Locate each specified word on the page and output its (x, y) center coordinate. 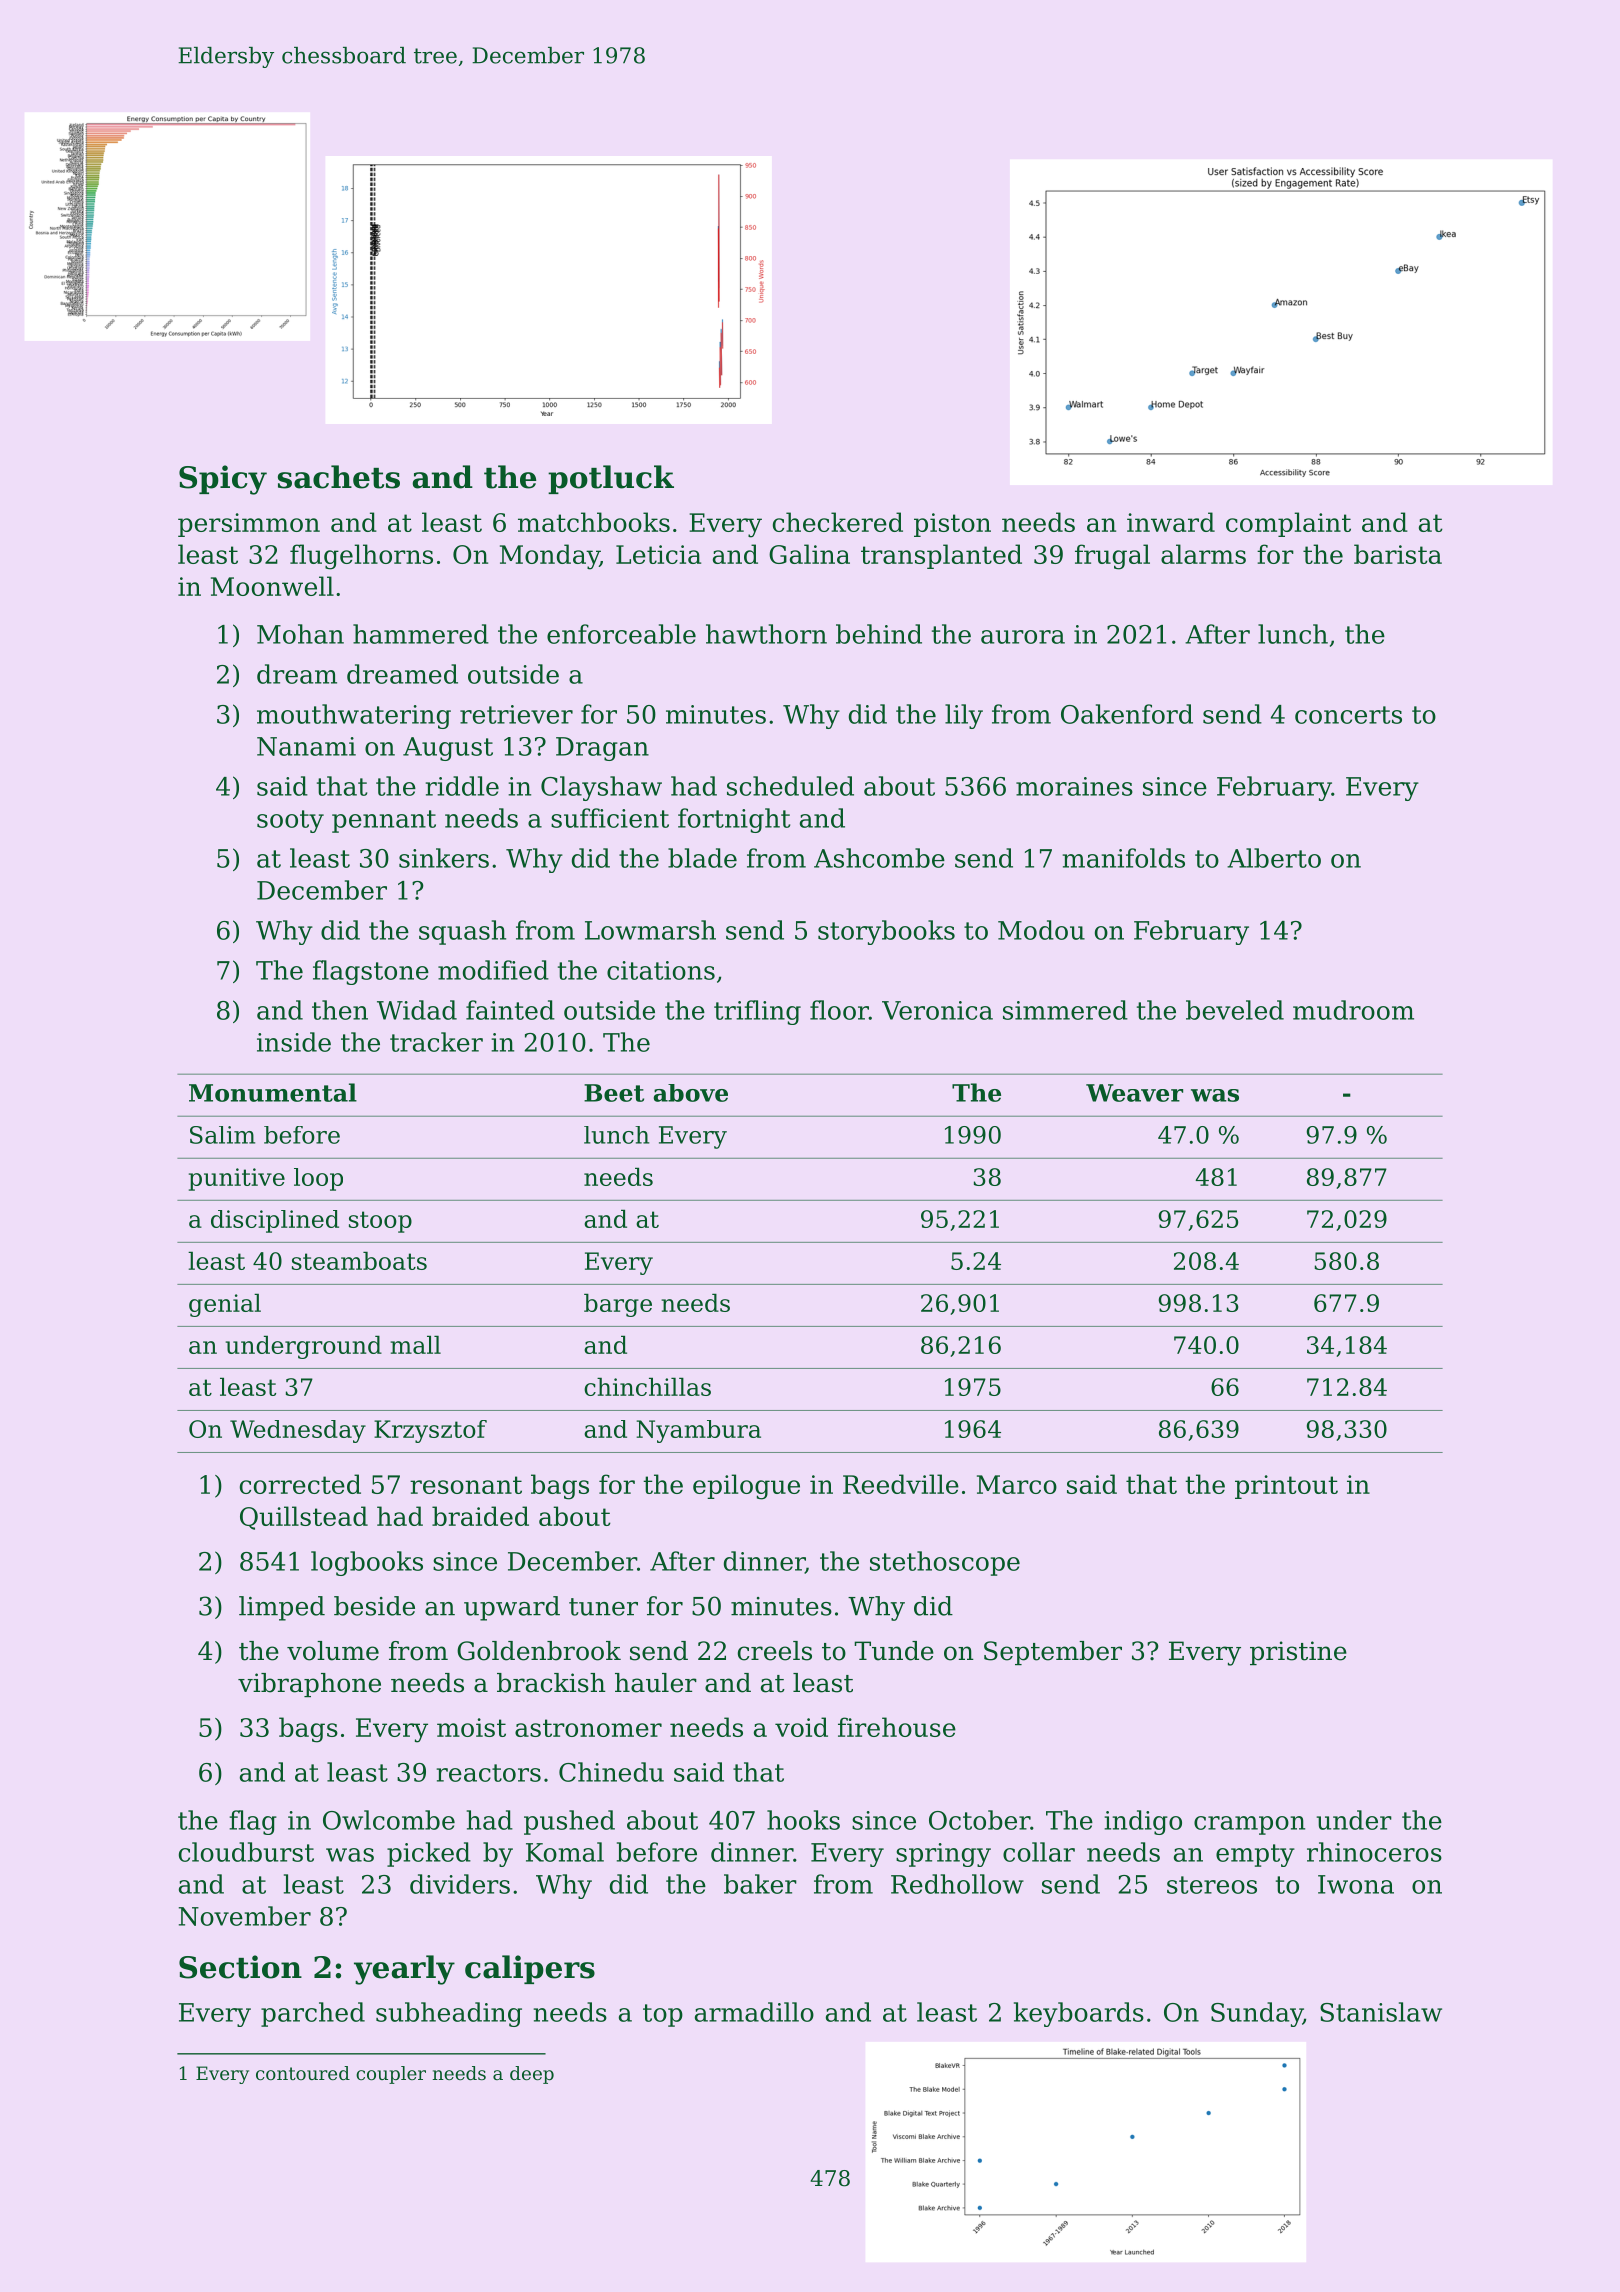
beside (374, 1606)
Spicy (223, 480)
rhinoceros (1374, 1852)
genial (225, 1305)
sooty (290, 821)
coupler (391, 2075)
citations (661, 970)
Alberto (1274, 858)
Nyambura (698, 1431)
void (801, 1727)
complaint (1288, 524)
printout (1286, 1487)
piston (952, 525)
